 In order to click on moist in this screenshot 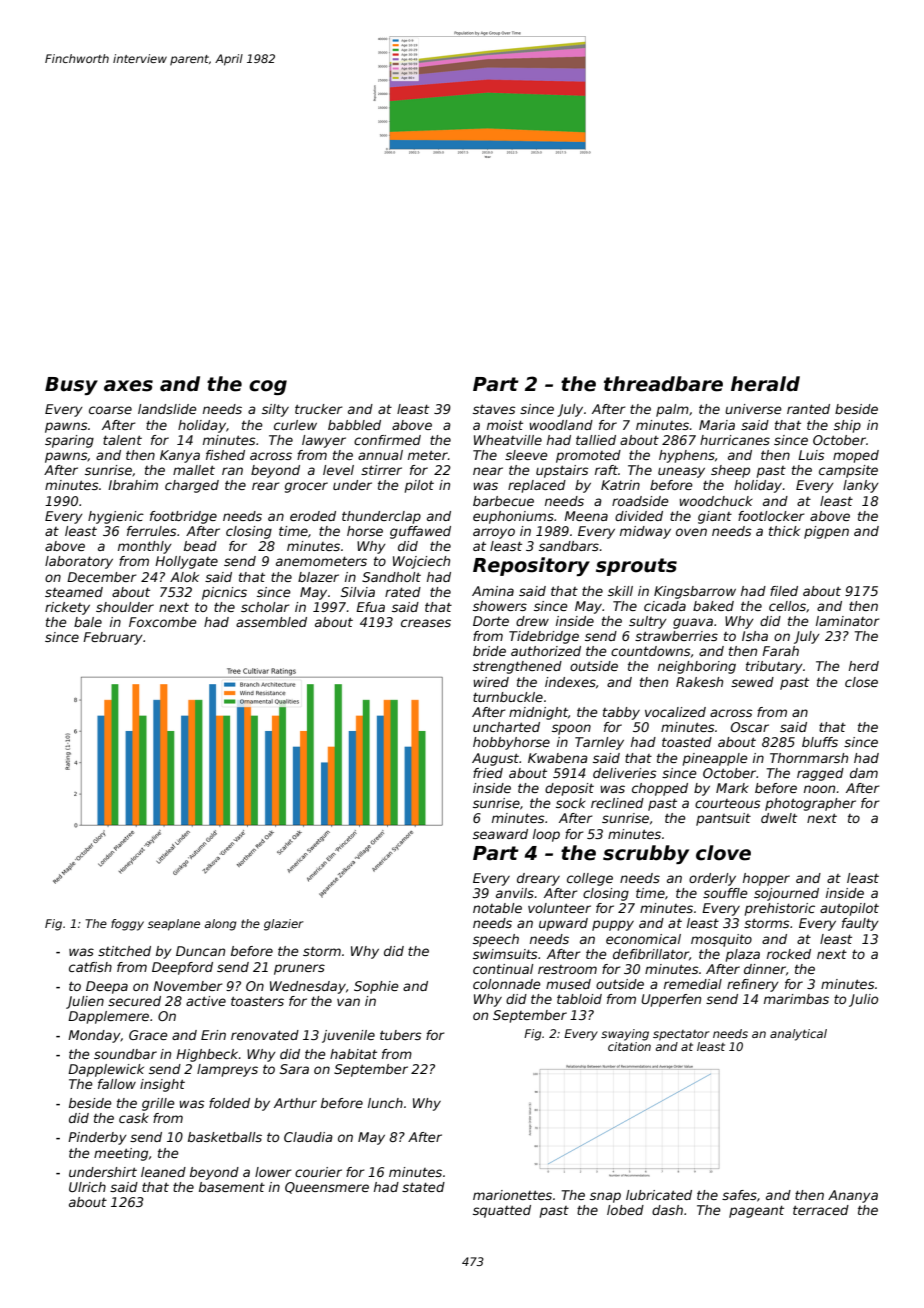, I will do `click(505, 425)`.
